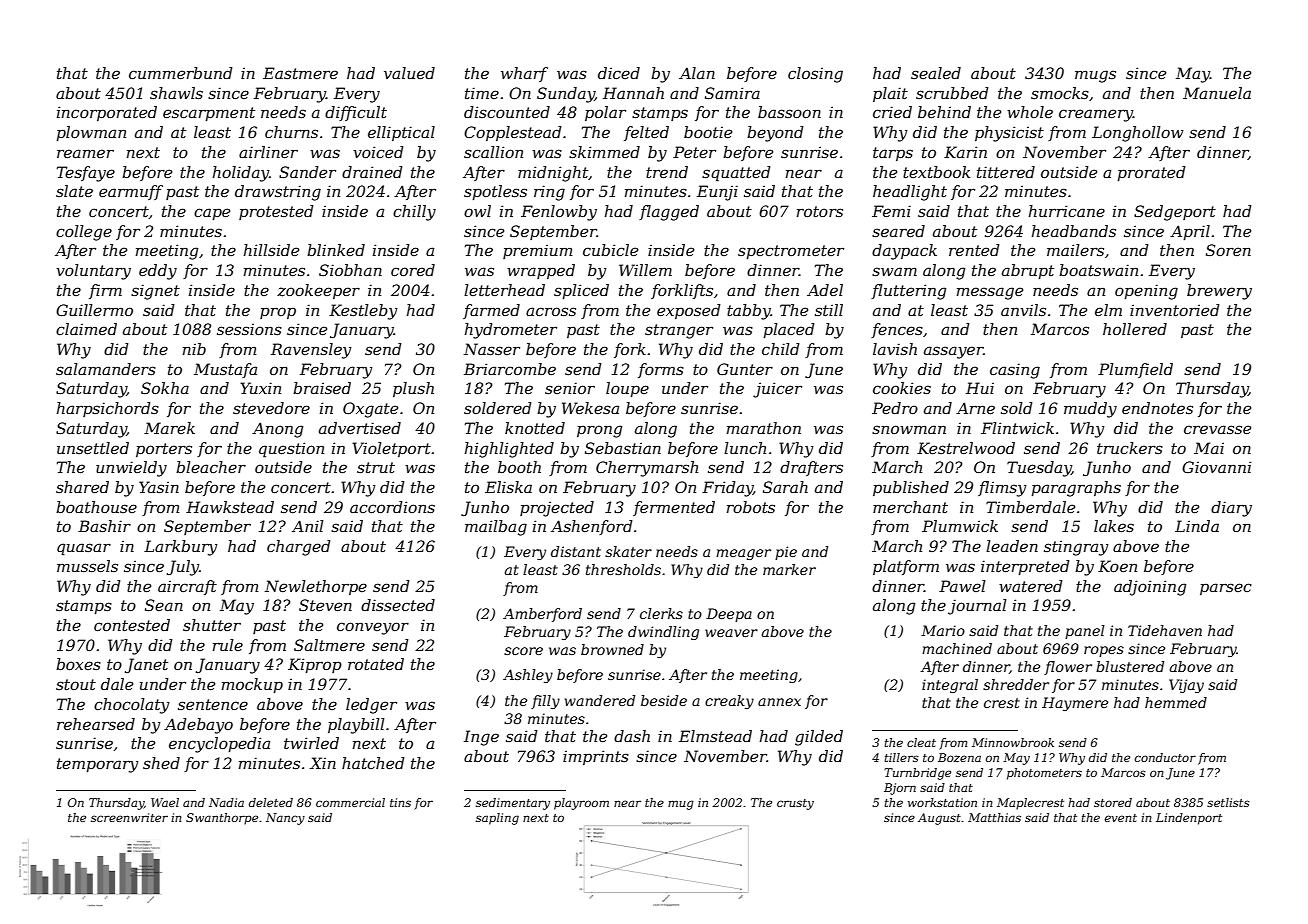 The width and height of the page is (1308, 924). What do you see at coordinates (291, 132) in the page?
I see `churns` at bounding box center [291, 132].
